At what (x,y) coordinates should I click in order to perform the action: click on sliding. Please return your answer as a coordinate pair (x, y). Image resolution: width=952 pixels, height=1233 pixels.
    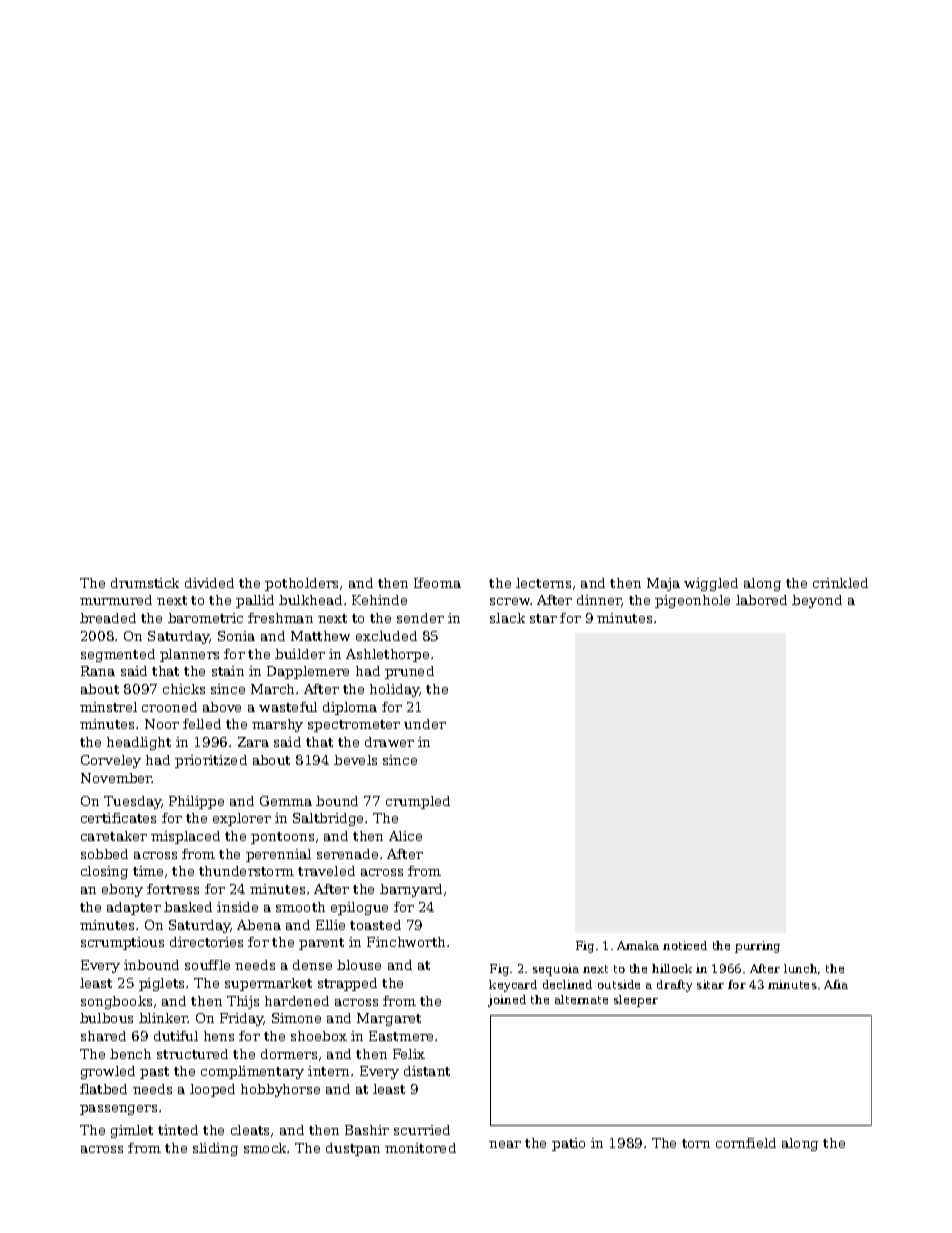
    Looking at the image, I should click on (215, 1149).
